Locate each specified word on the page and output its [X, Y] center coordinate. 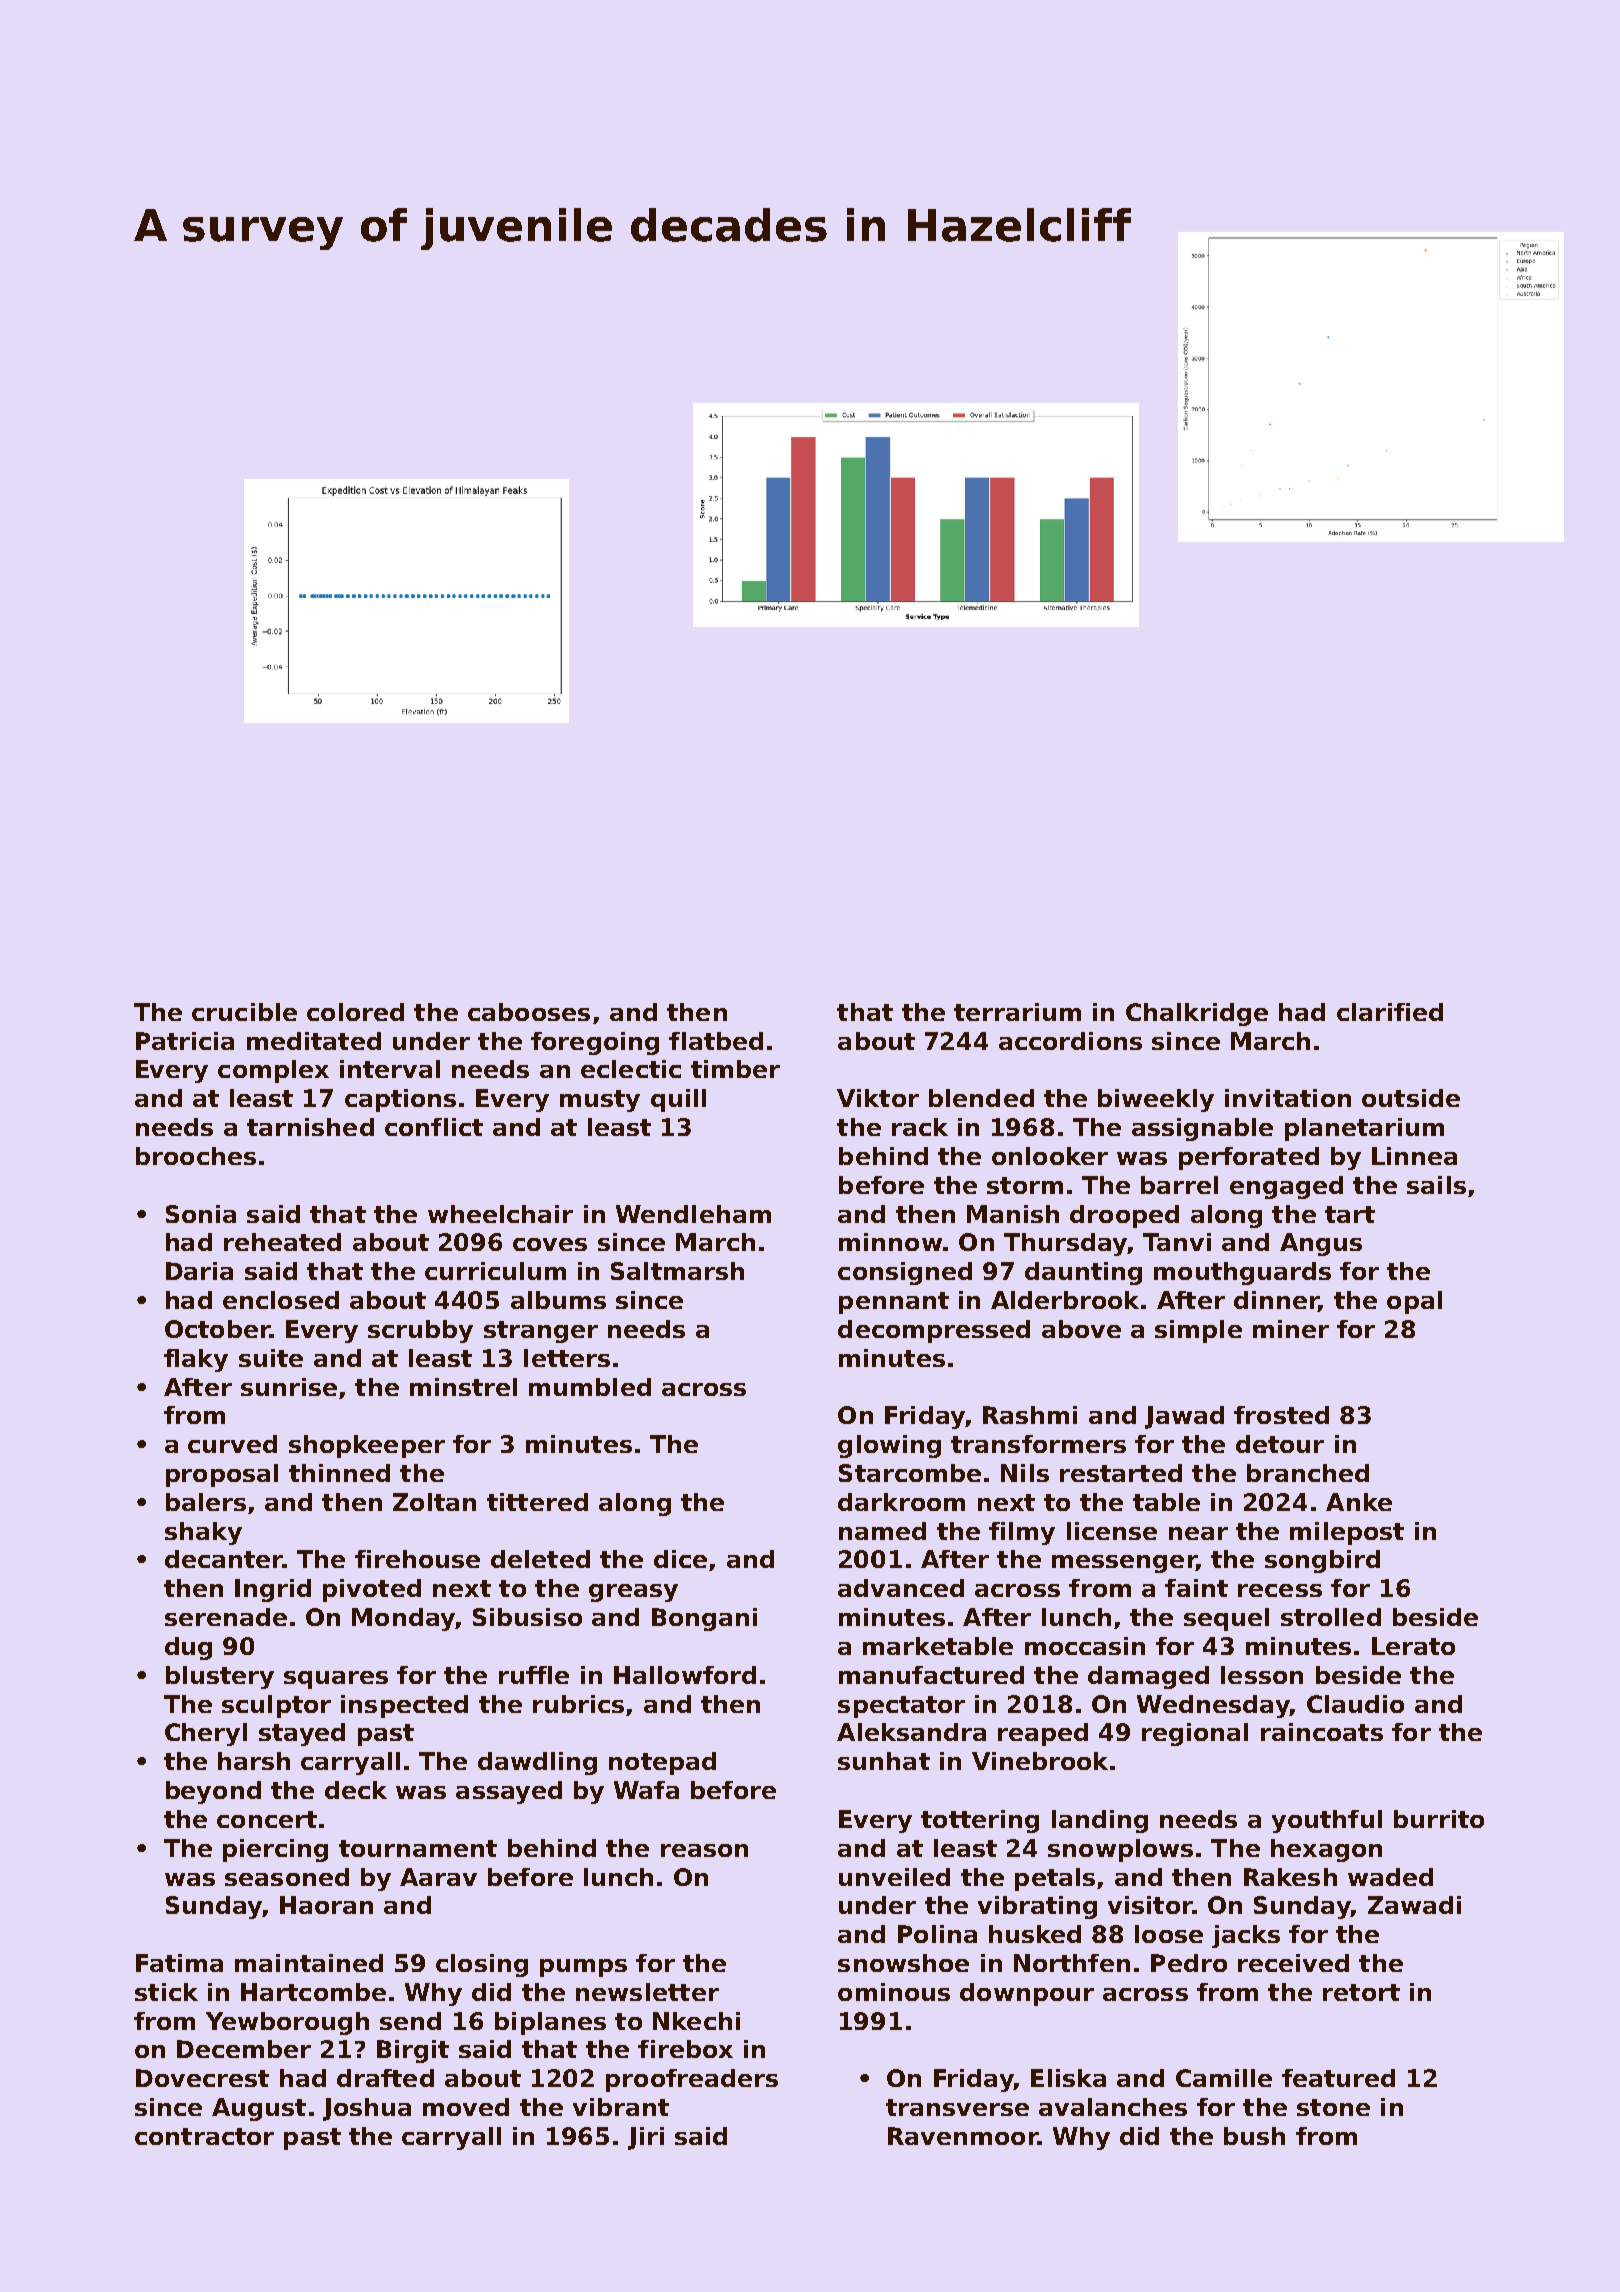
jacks [1246, 1936]
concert [267, 1819]
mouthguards [1242, 1273]
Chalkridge [1197, 1014]
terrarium [1017, 1012]
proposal [222, 1475]
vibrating [1037, 1907]
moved [466, 2107]
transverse [957, 2107]
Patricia [185, 1041]
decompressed [934, 1331]
